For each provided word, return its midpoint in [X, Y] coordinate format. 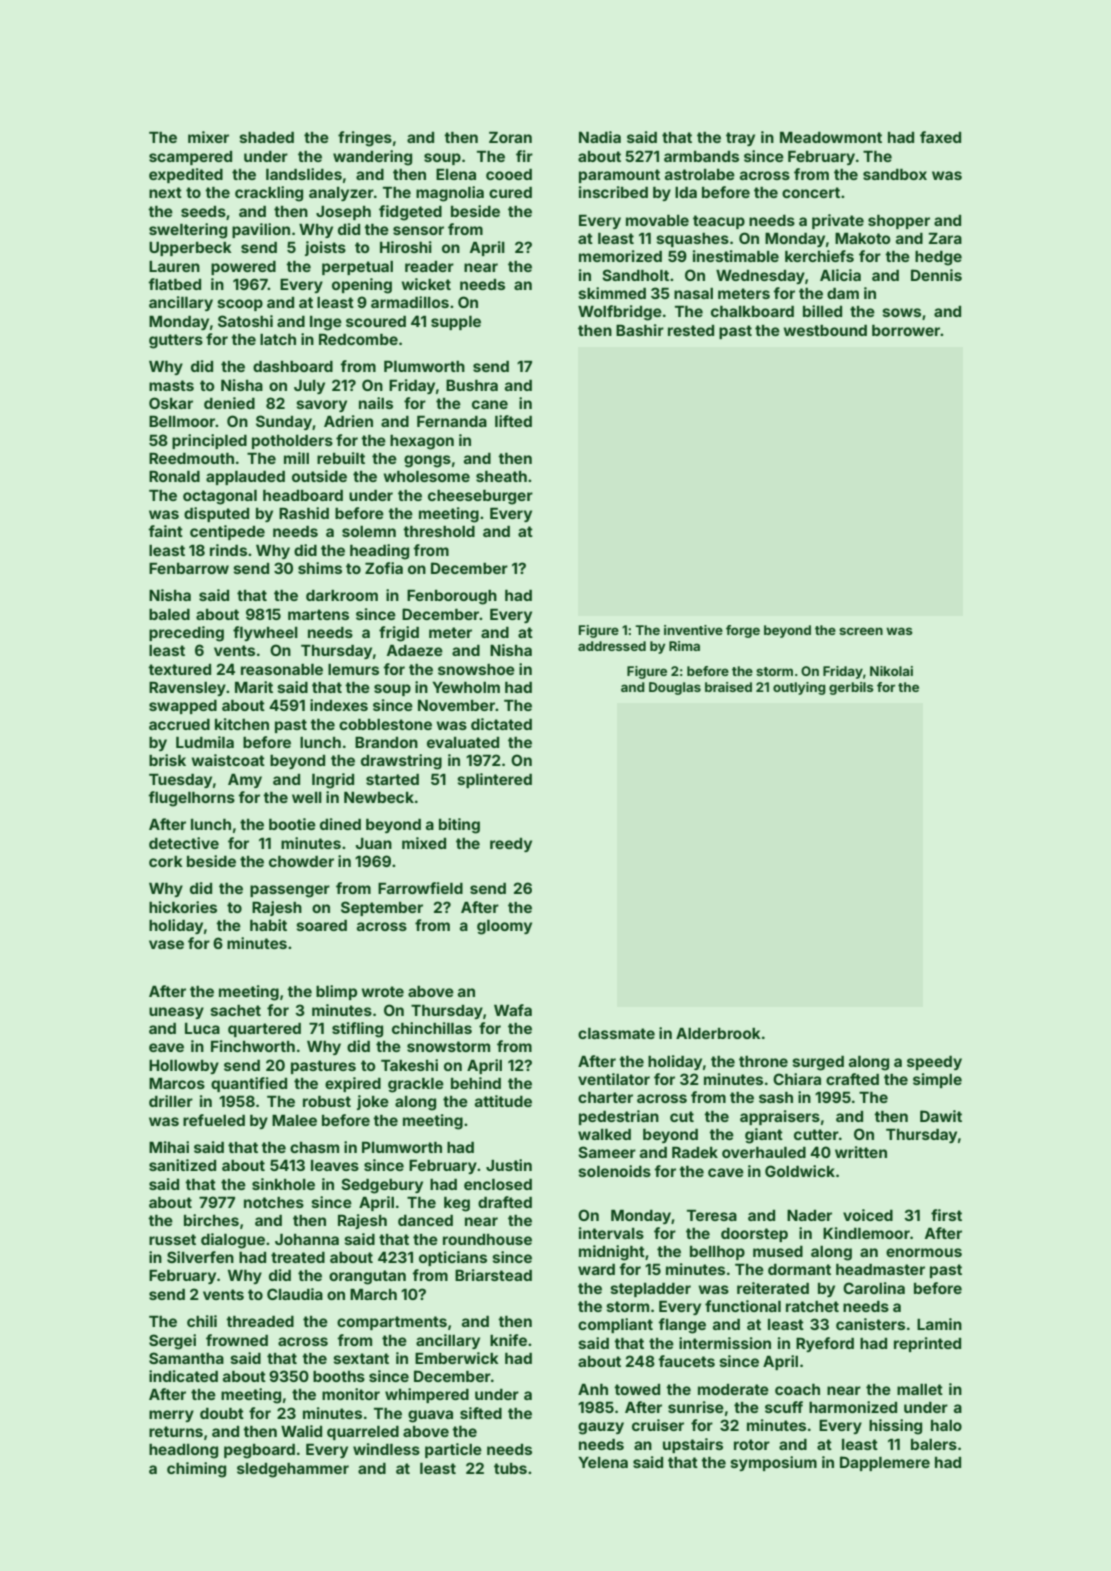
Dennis [936, 275]
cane [490, 404]
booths [339, 1376]
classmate [616, 1033]
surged [818, 1063]
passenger [290, 891]
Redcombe [358, 339]
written [861, 1152]
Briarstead [493, 1275]
